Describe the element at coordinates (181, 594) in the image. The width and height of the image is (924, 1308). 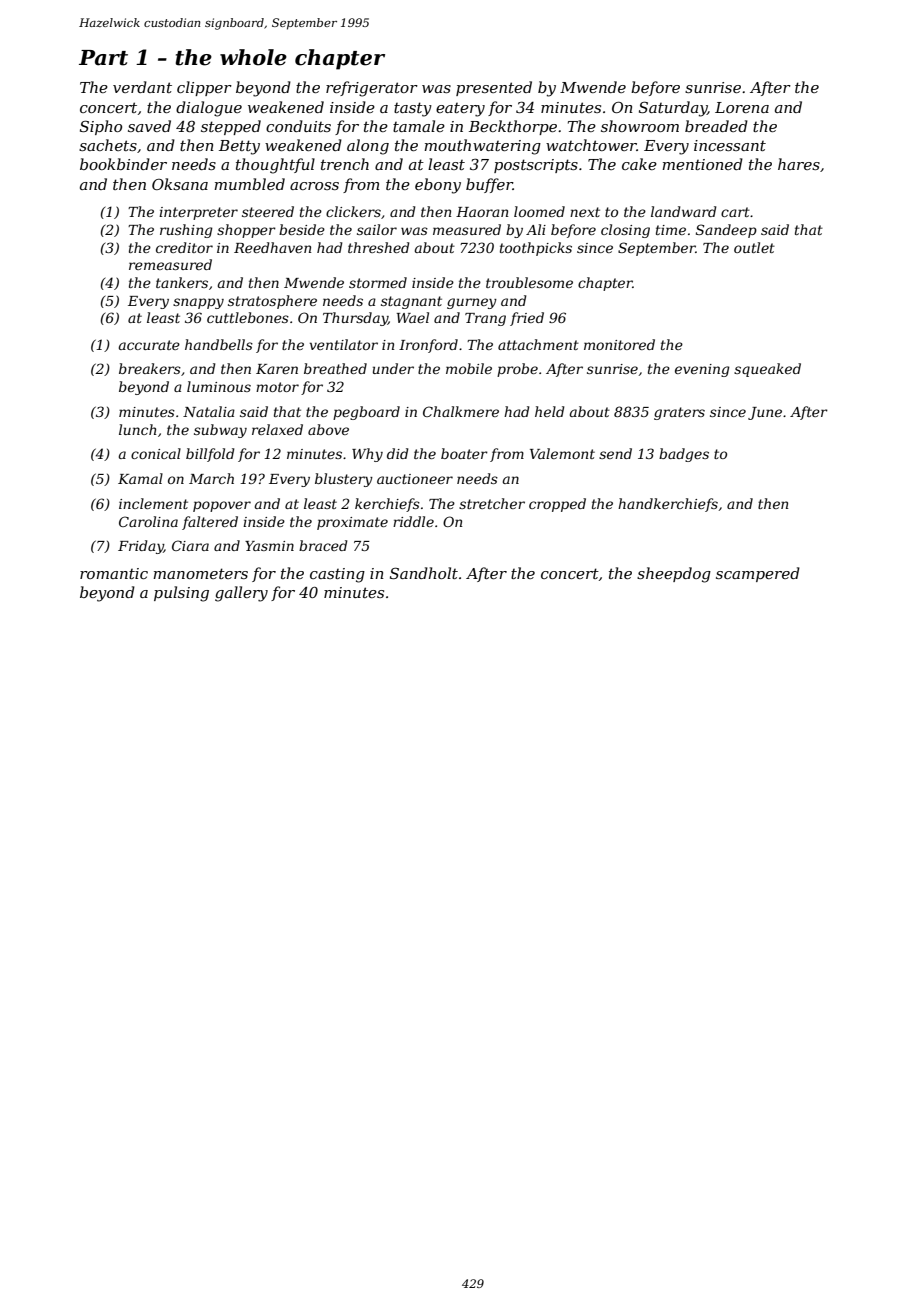
I see `pulsing` at that location.
